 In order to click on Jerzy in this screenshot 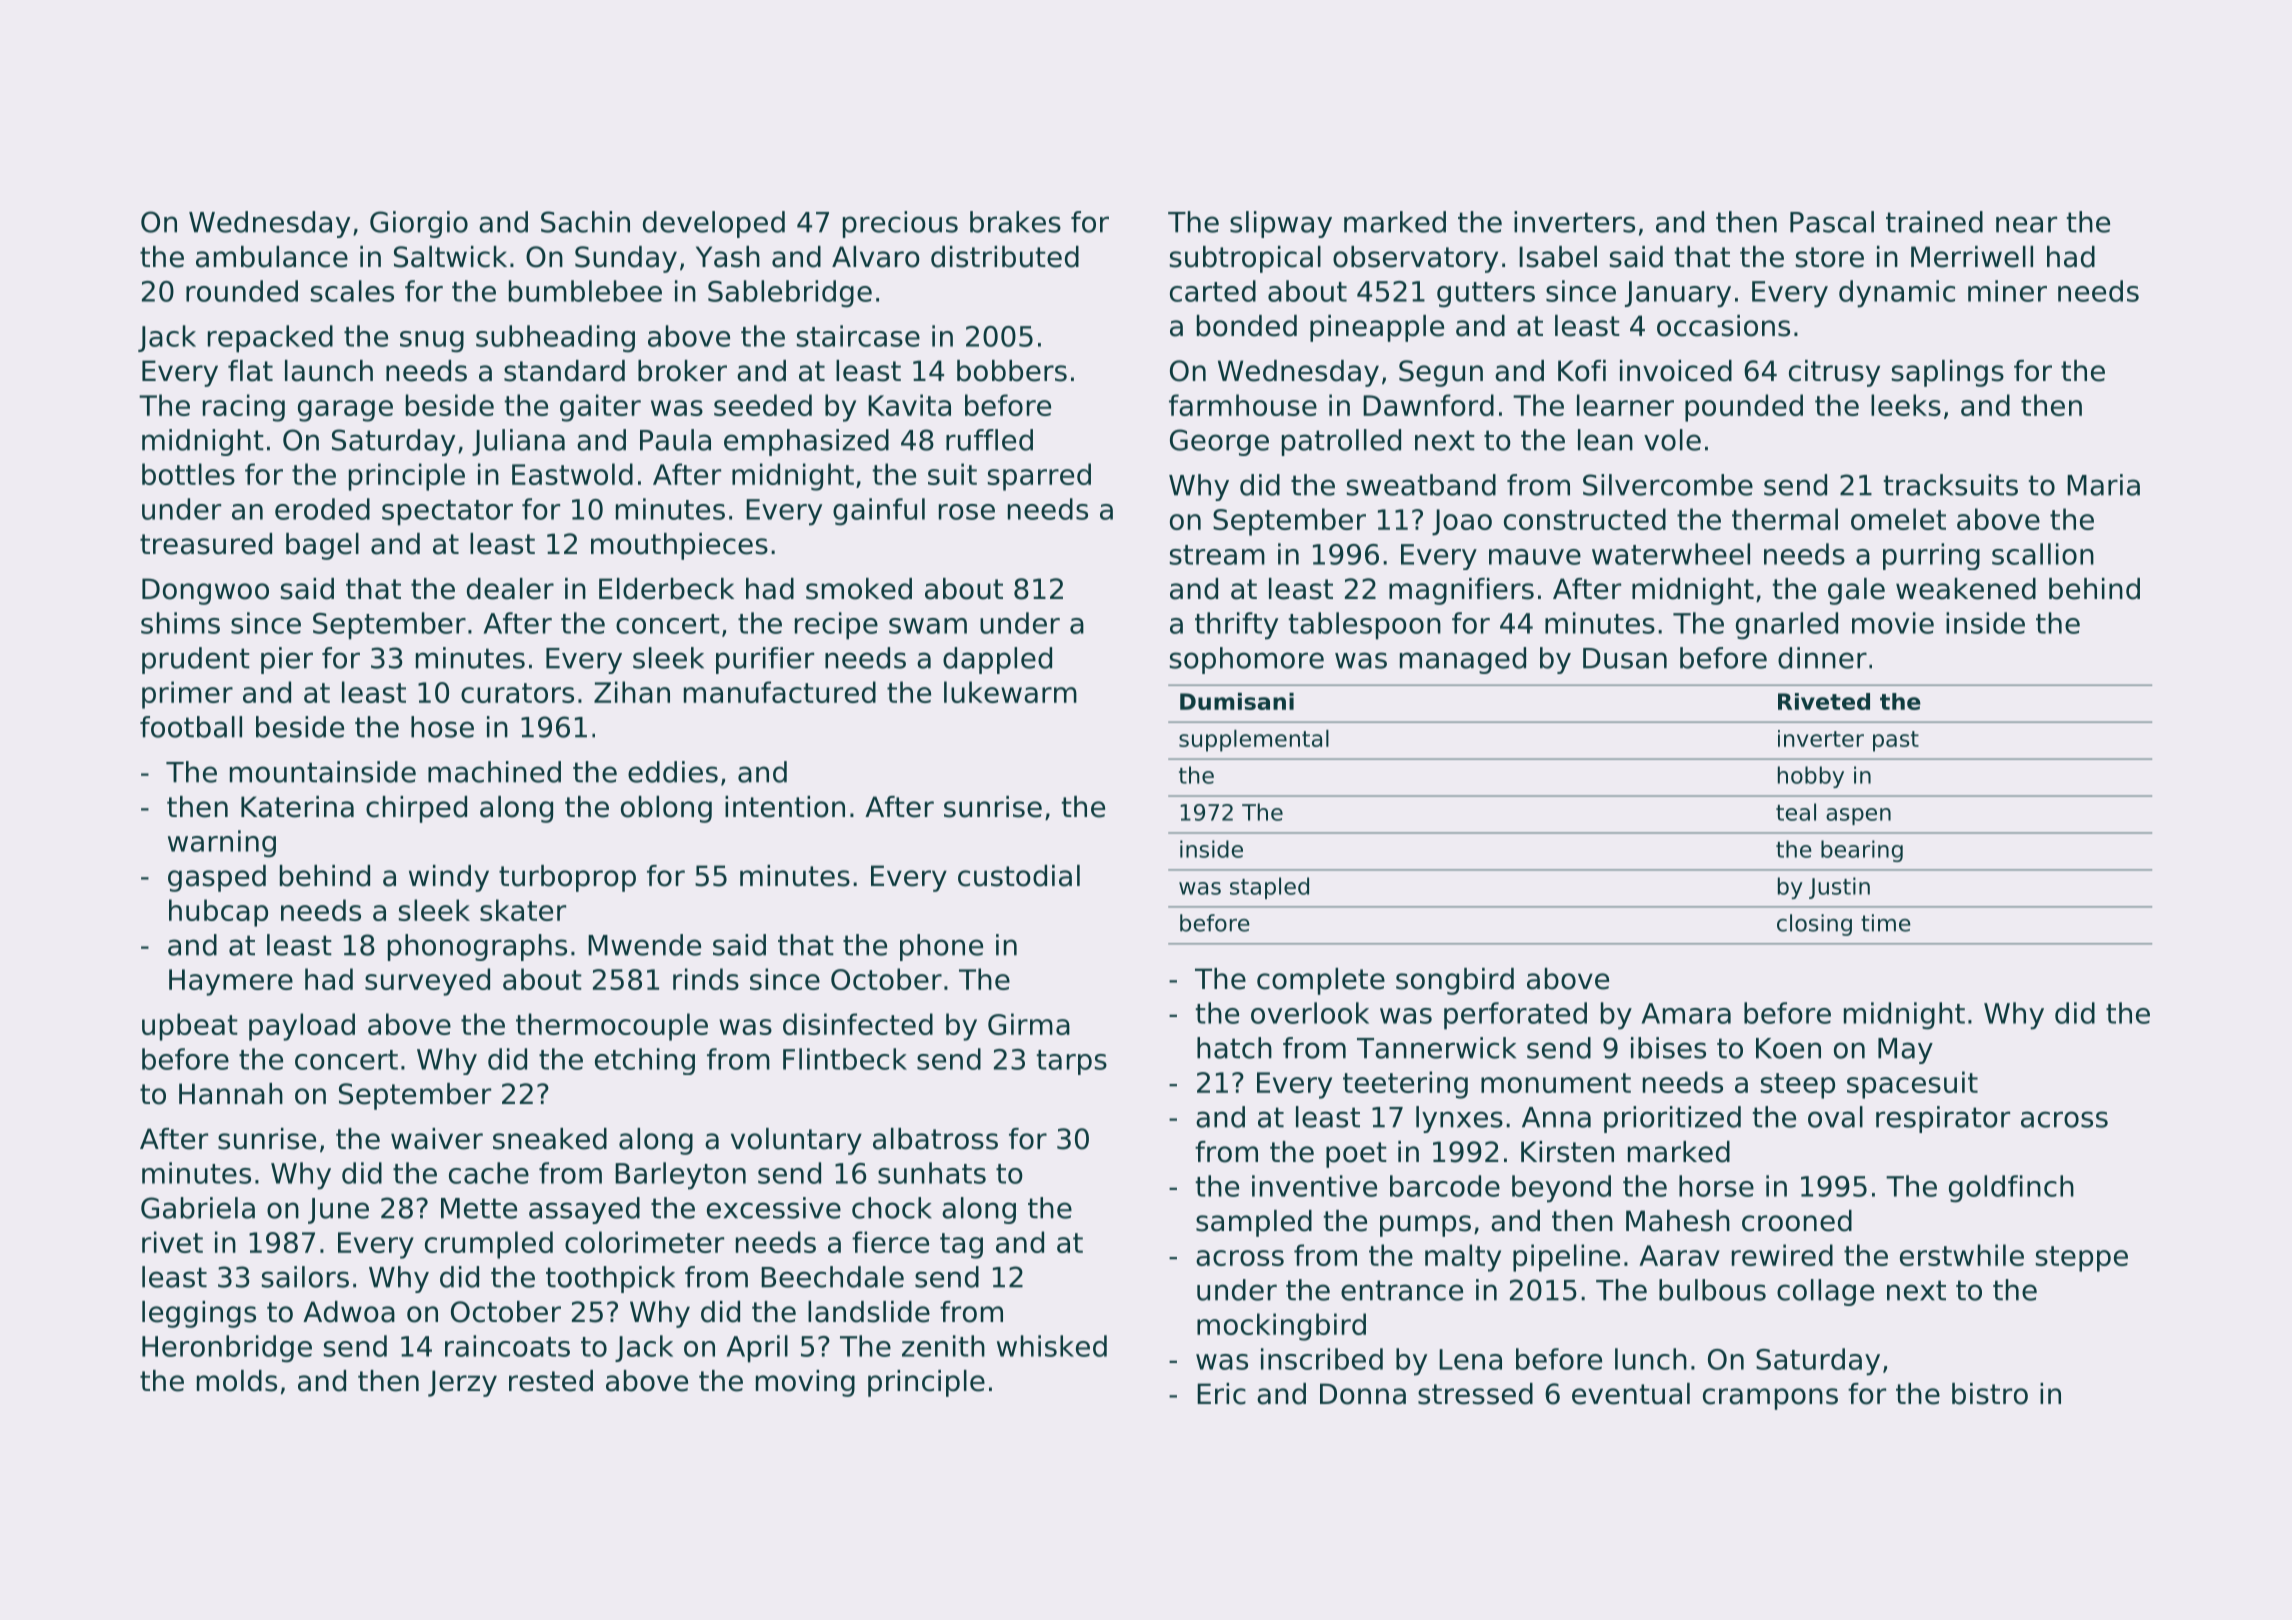, I will do `click(462, 1383)`.
